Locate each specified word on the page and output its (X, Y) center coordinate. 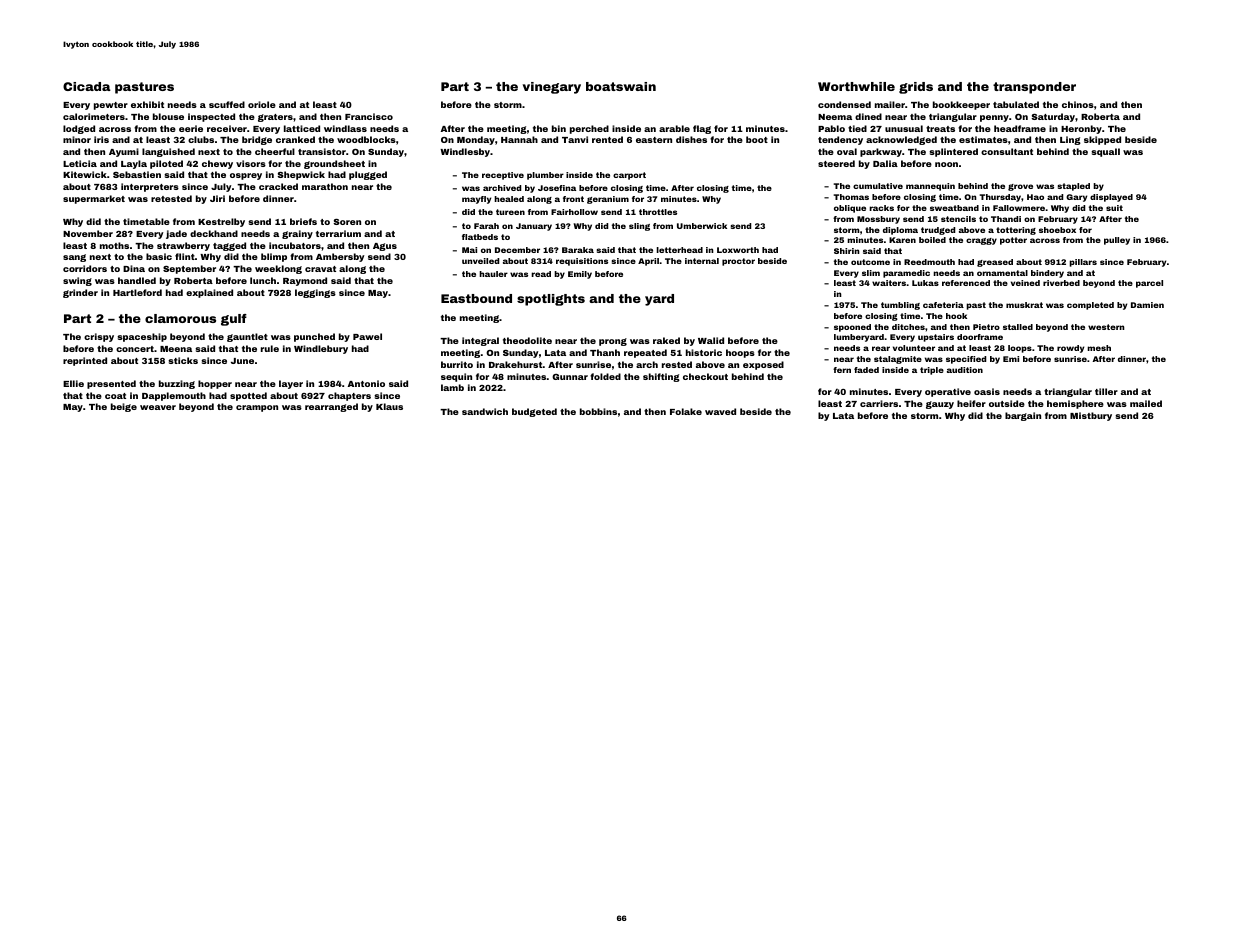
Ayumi (124, 152)
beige (124, 407)
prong (613, 342)
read (541, 274)
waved (720, 411)
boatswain (621, 86)
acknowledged (901, 140)
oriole (262, 104)
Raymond (305, 281)
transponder (1034, 88)
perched (589, 129)
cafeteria (943, 305)
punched (314, 337)
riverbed (1061, 283)
